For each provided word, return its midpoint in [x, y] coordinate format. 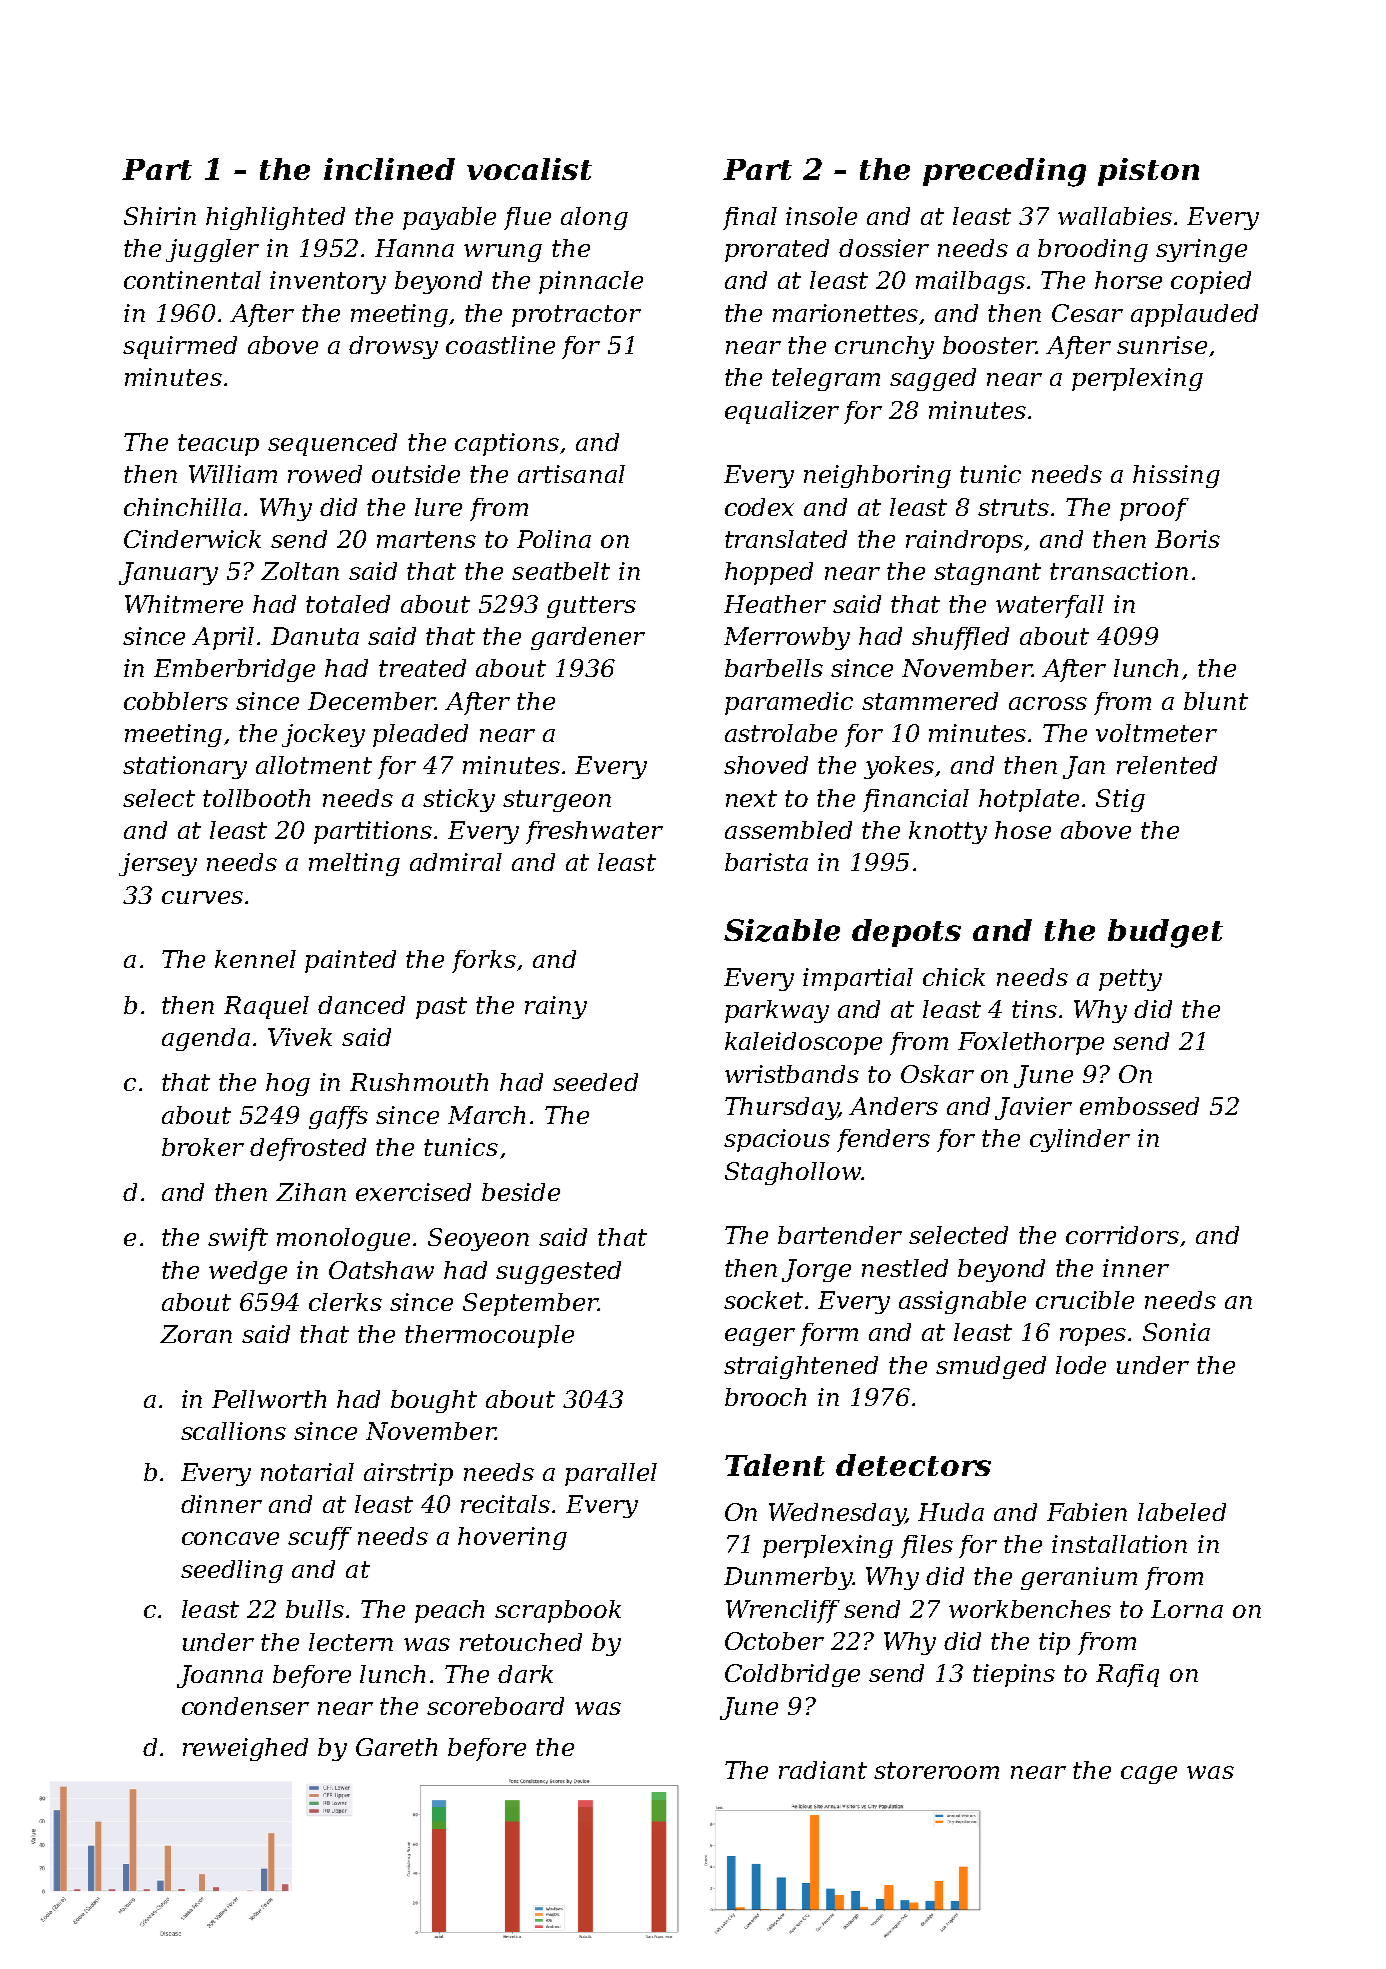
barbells [774, 668]
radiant [823, 1770]
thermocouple [489, 1336]
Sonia [1176, 1332]
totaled [348, 604]
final [750, 218]
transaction [1119, 571]
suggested [558, 1272]
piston [1148, 172]
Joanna [220, 1676]
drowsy [393, 347]
